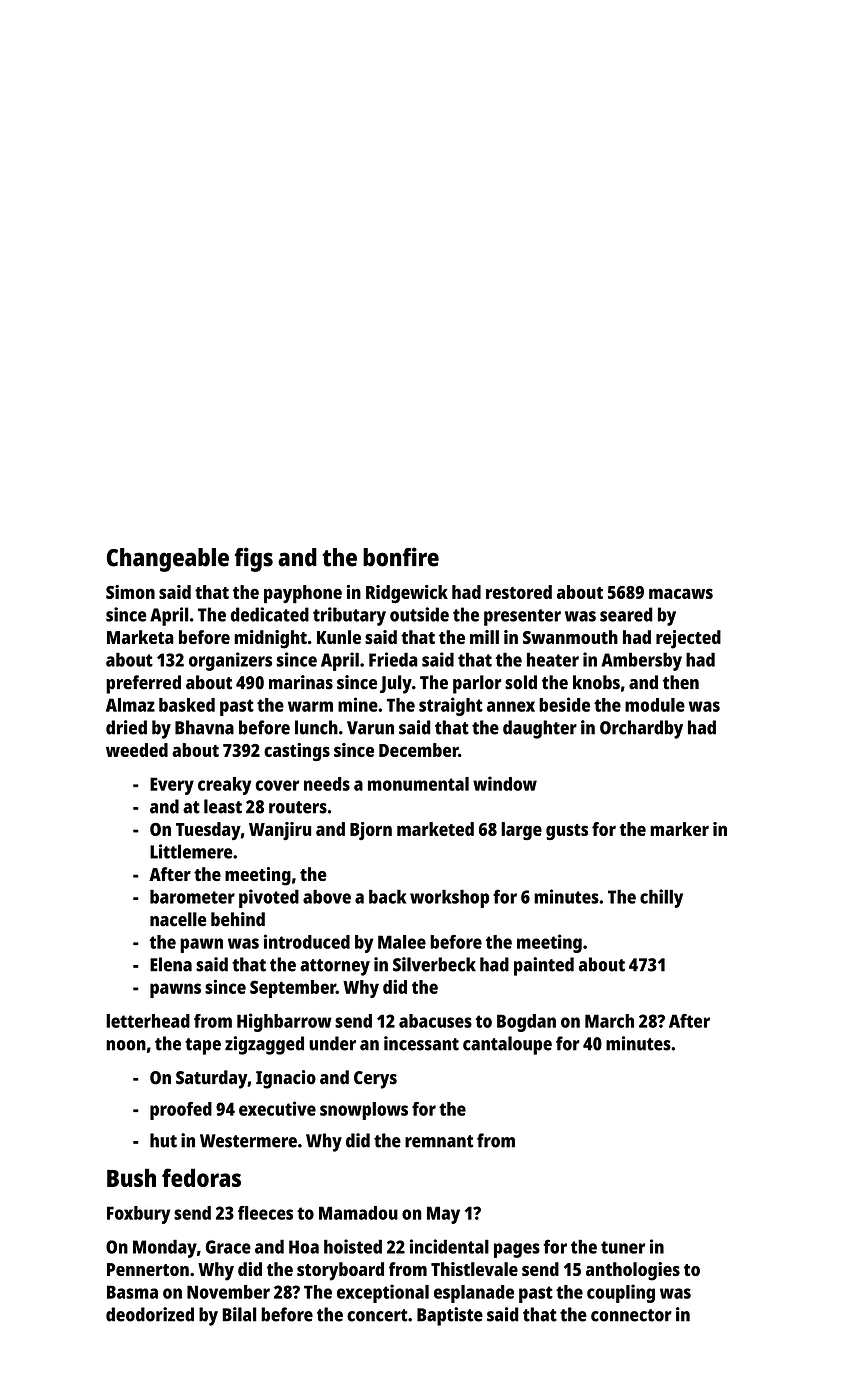  Describe the element at coordinates (335, 967) in the page. I see `attorney` at that location.
